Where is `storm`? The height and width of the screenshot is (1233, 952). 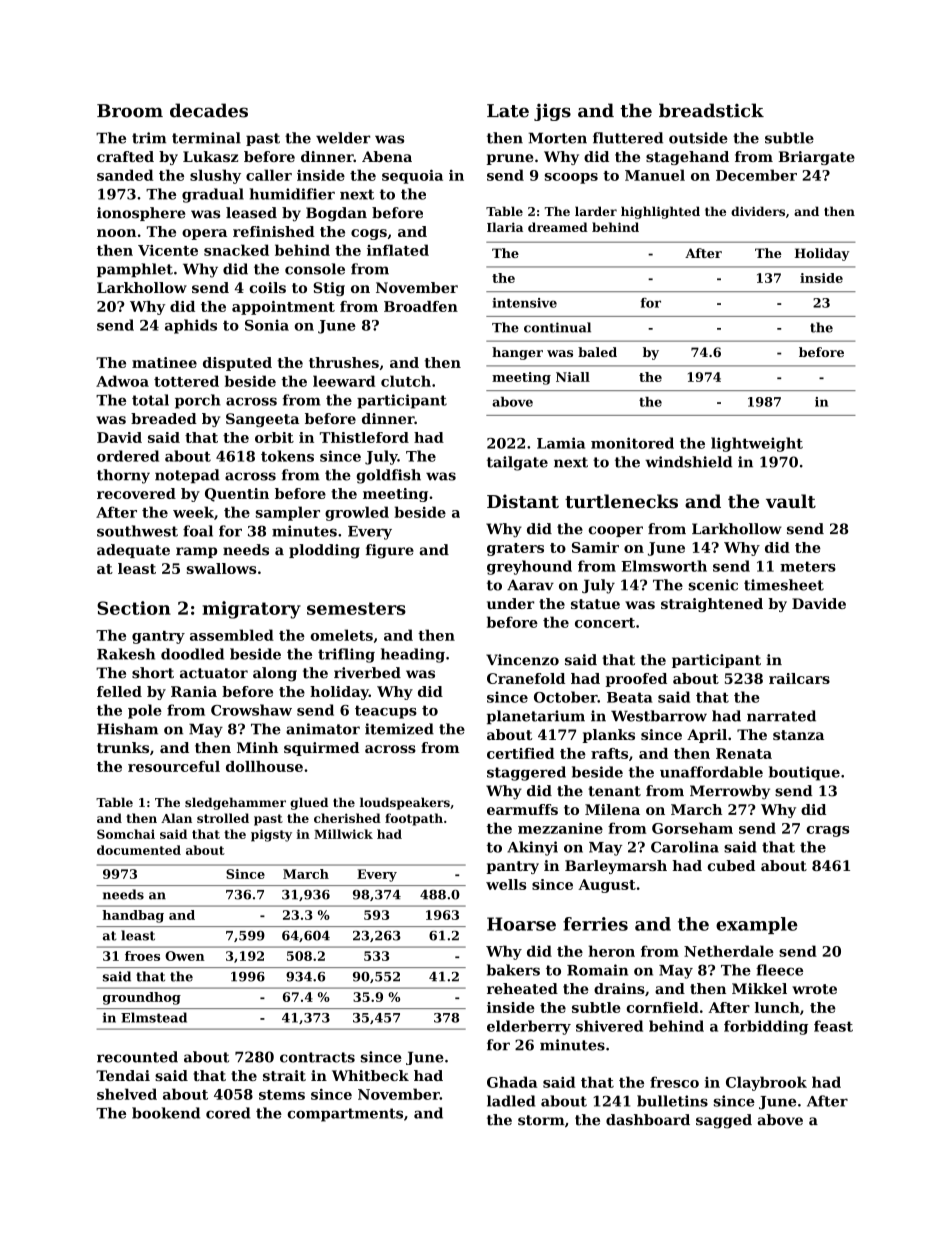
storm is located at coordinates (541, 1120).
